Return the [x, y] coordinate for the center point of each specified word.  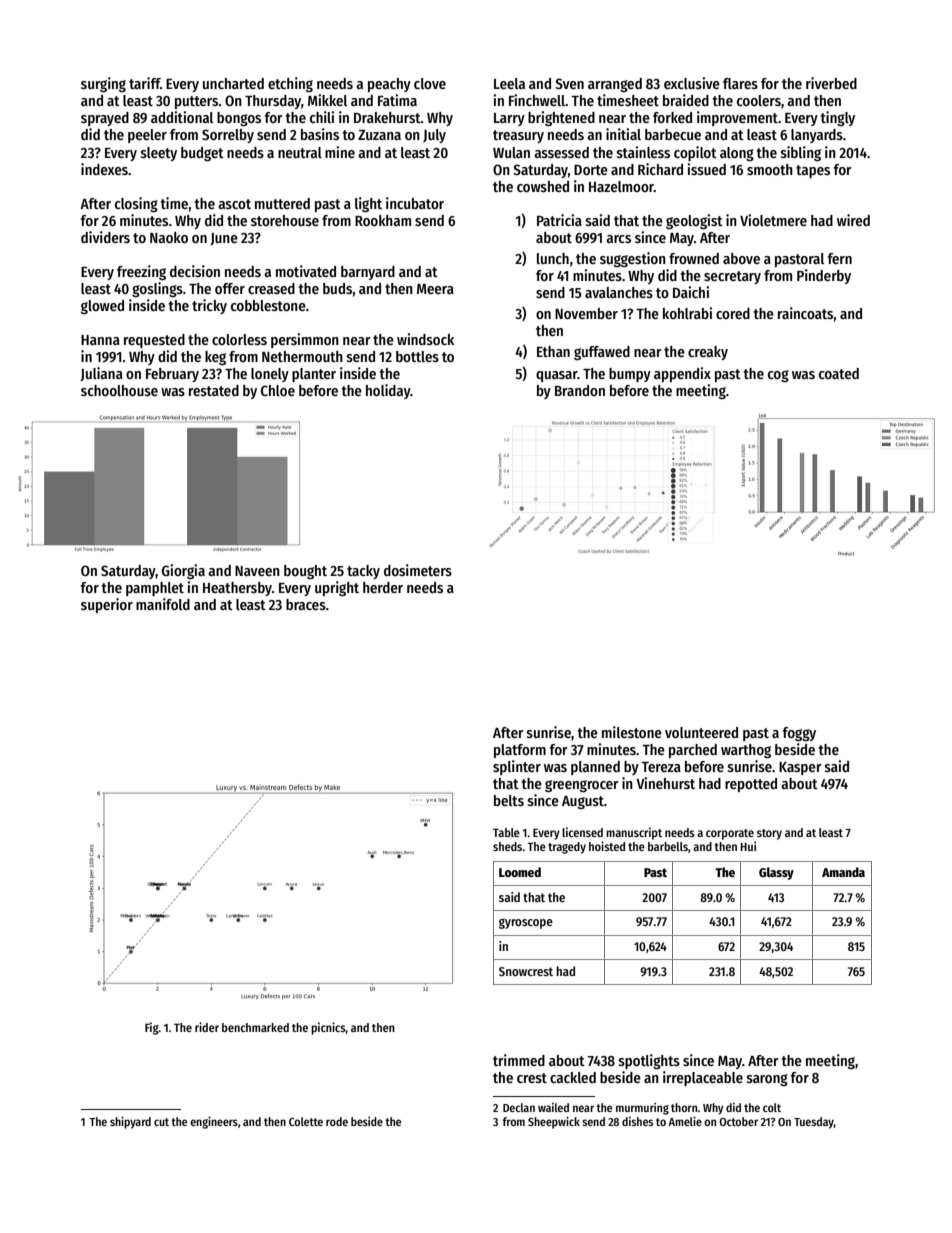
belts [509, 800]
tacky [363, 572]
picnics [328, 1028]
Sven [569, 83]
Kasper [800, 768]
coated [839, 373]
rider [207, 1027]
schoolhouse [119, 390]
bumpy [630, 375]
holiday [388, 391]
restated [214, 390]
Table [506, 832]
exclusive [692, 83]
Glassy [776, 873]
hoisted [607, 846]
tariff [144, 83]
